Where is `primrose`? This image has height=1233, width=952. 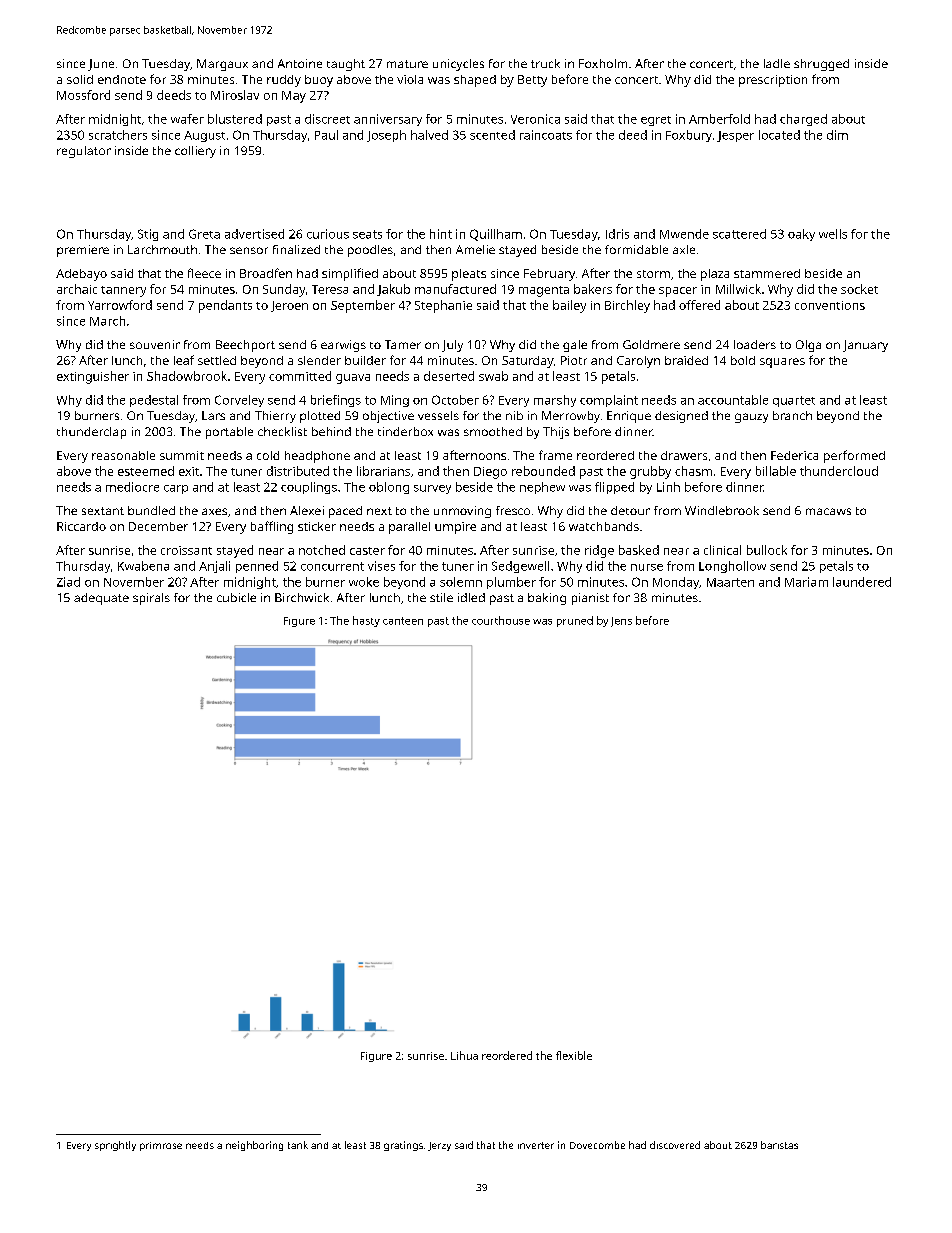
primrose is located at coordinates (161, 1146).
